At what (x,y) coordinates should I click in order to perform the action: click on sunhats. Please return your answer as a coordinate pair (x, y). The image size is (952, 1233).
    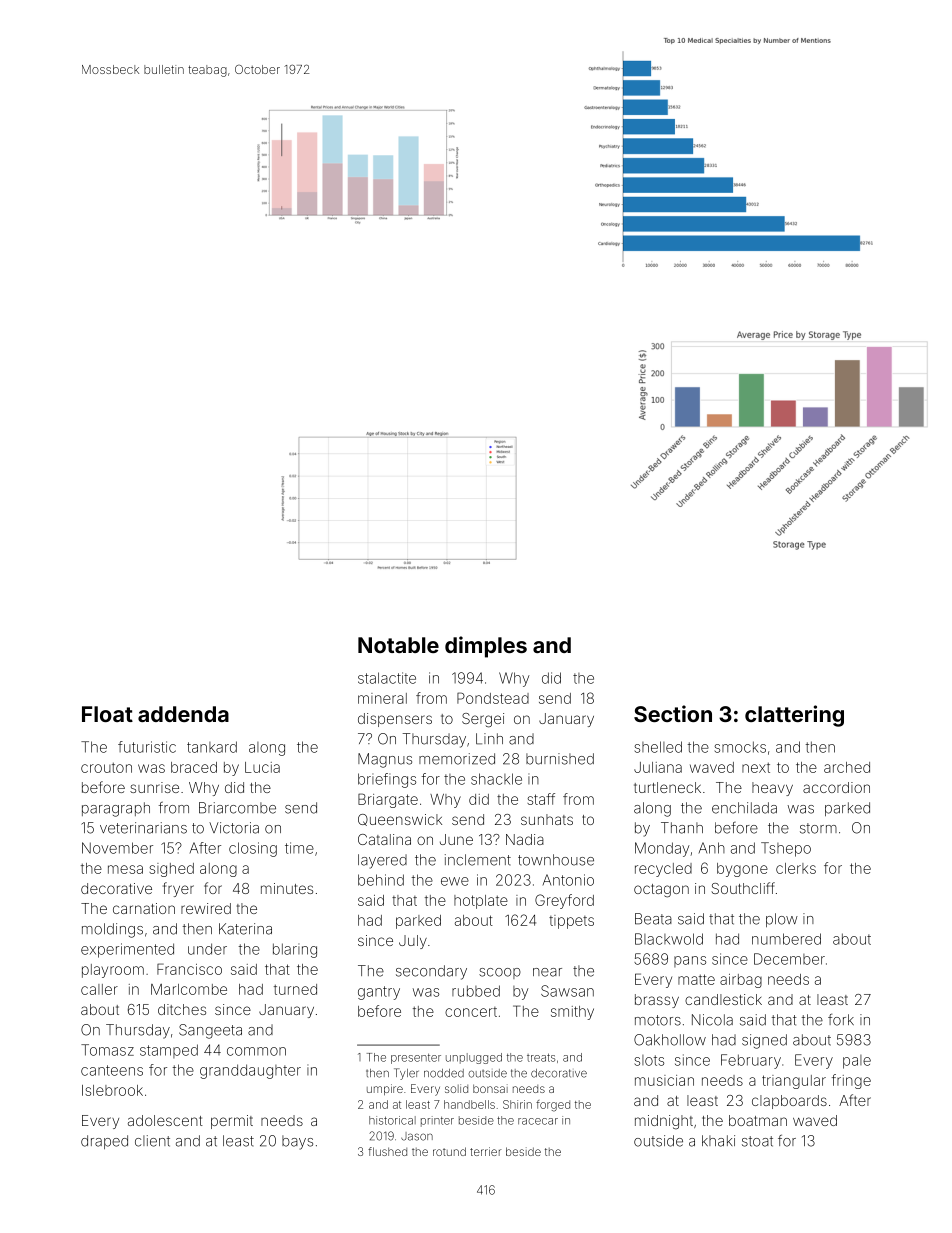
    Looking at the image, I should click on (547, 819).
